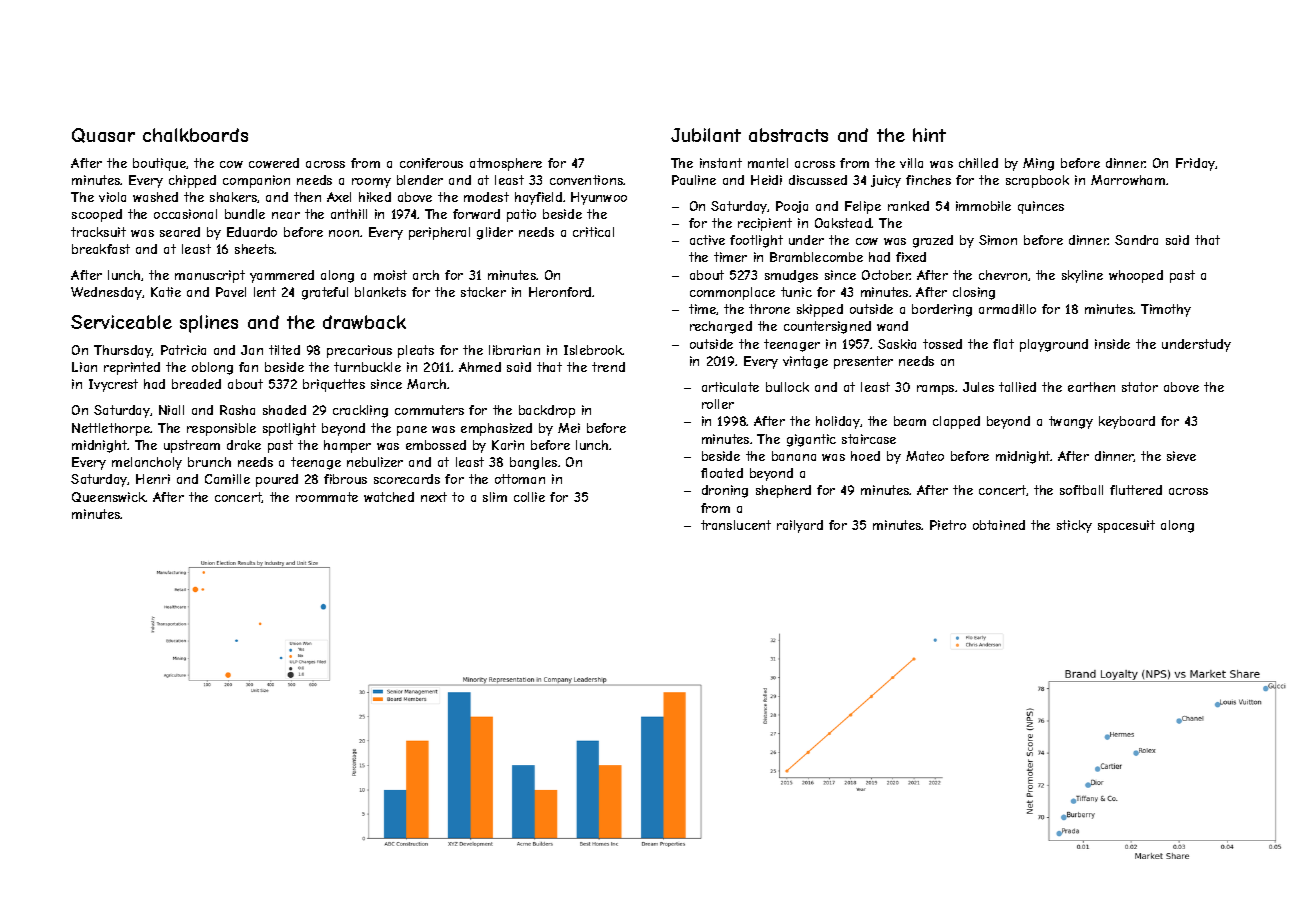 This screenshot has width=1308, height=924. Describe the element at coordinates (956, 422) in the screenshot. I see `clapped` at that location.
